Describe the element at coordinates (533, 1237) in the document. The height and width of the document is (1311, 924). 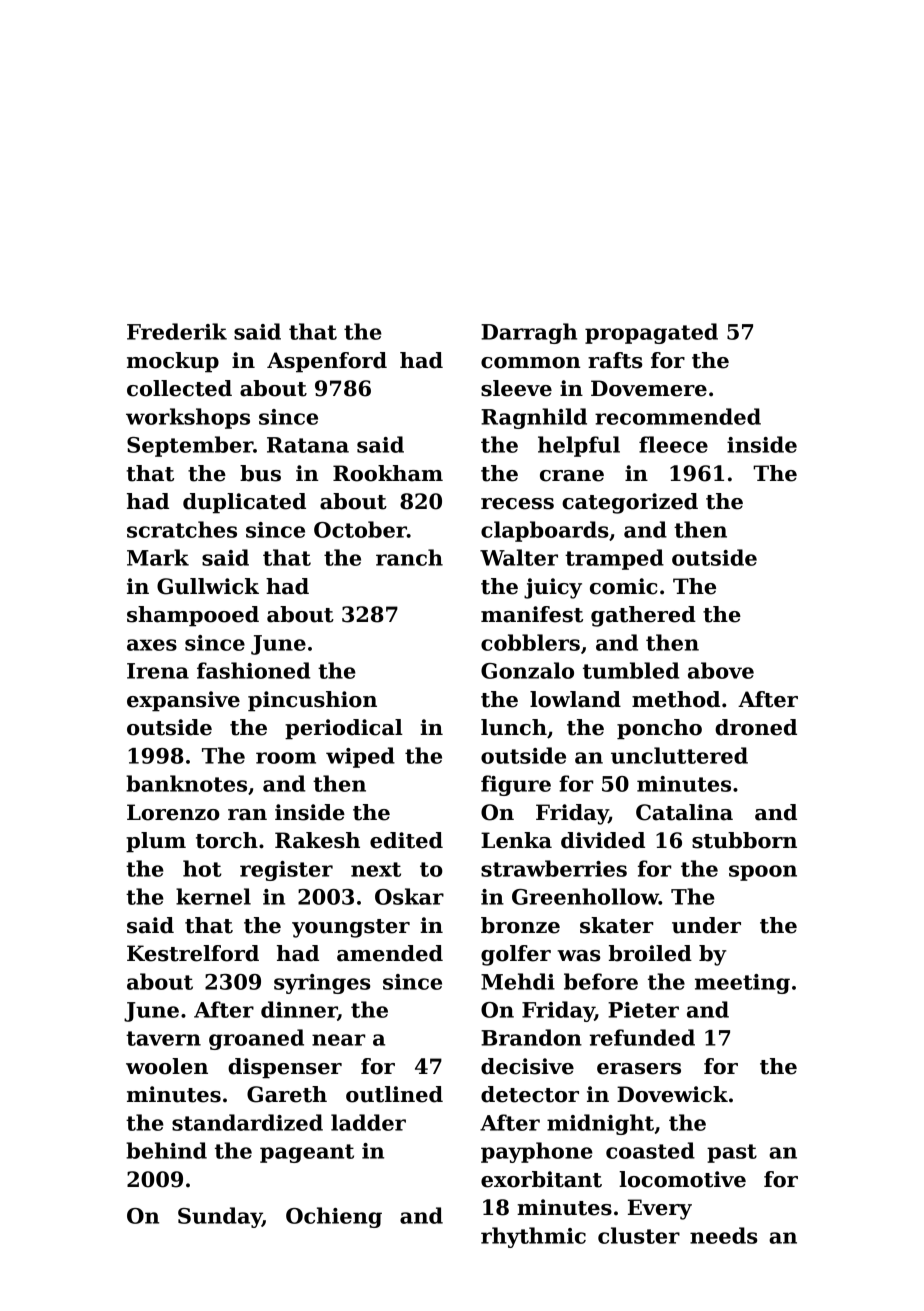
I see `rhythmic` at that location.
